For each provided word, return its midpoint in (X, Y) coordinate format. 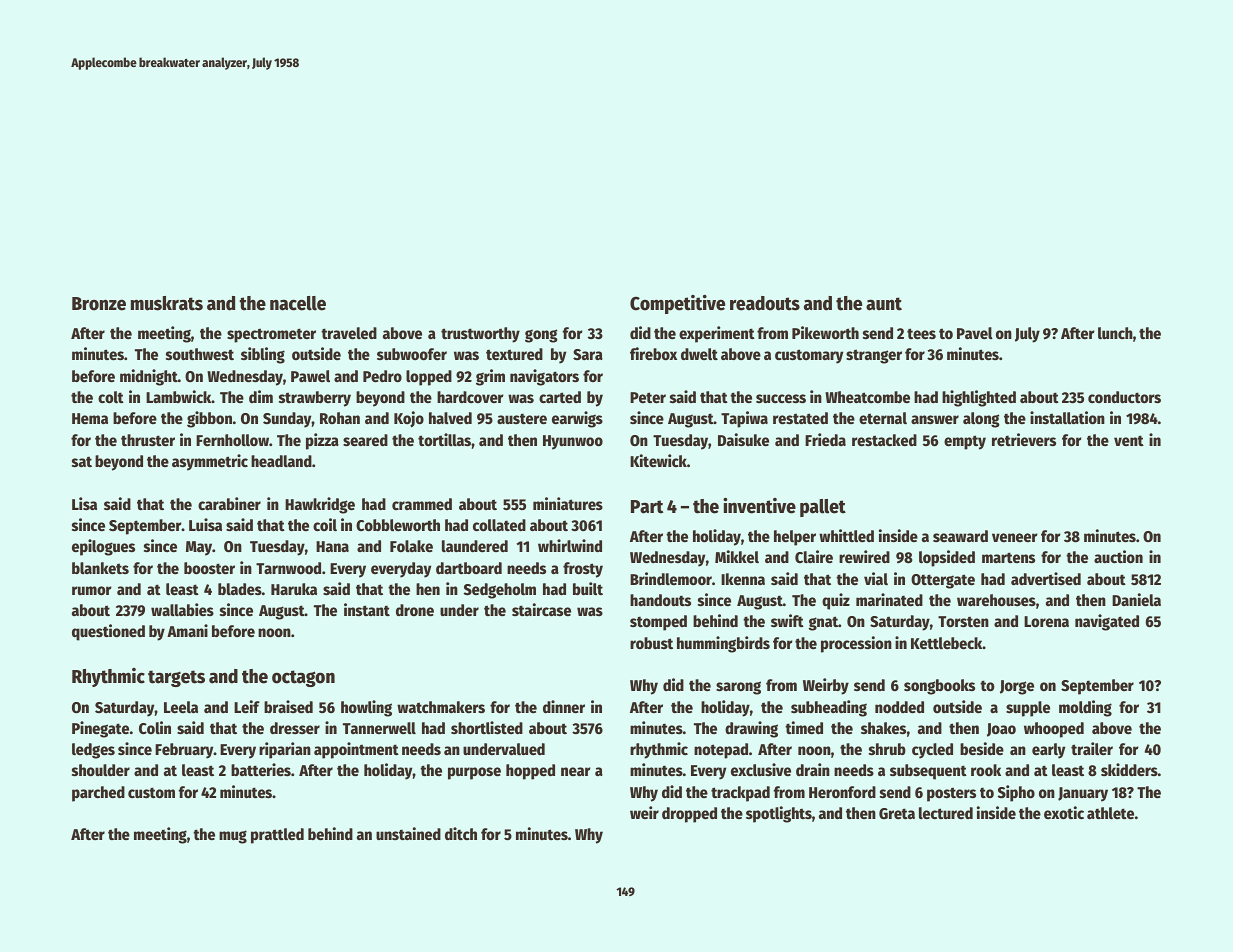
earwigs (577, 419)
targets (176, 678)
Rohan (340, 418)
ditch (461, 833)
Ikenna (743, 579)
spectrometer (271, 335)
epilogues (103, 547)
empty (965, 442)
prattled (277, 836)
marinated (889, 599)
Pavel (975, 333)
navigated (1107, 622)
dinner (564, 706)
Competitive (677, 304)
